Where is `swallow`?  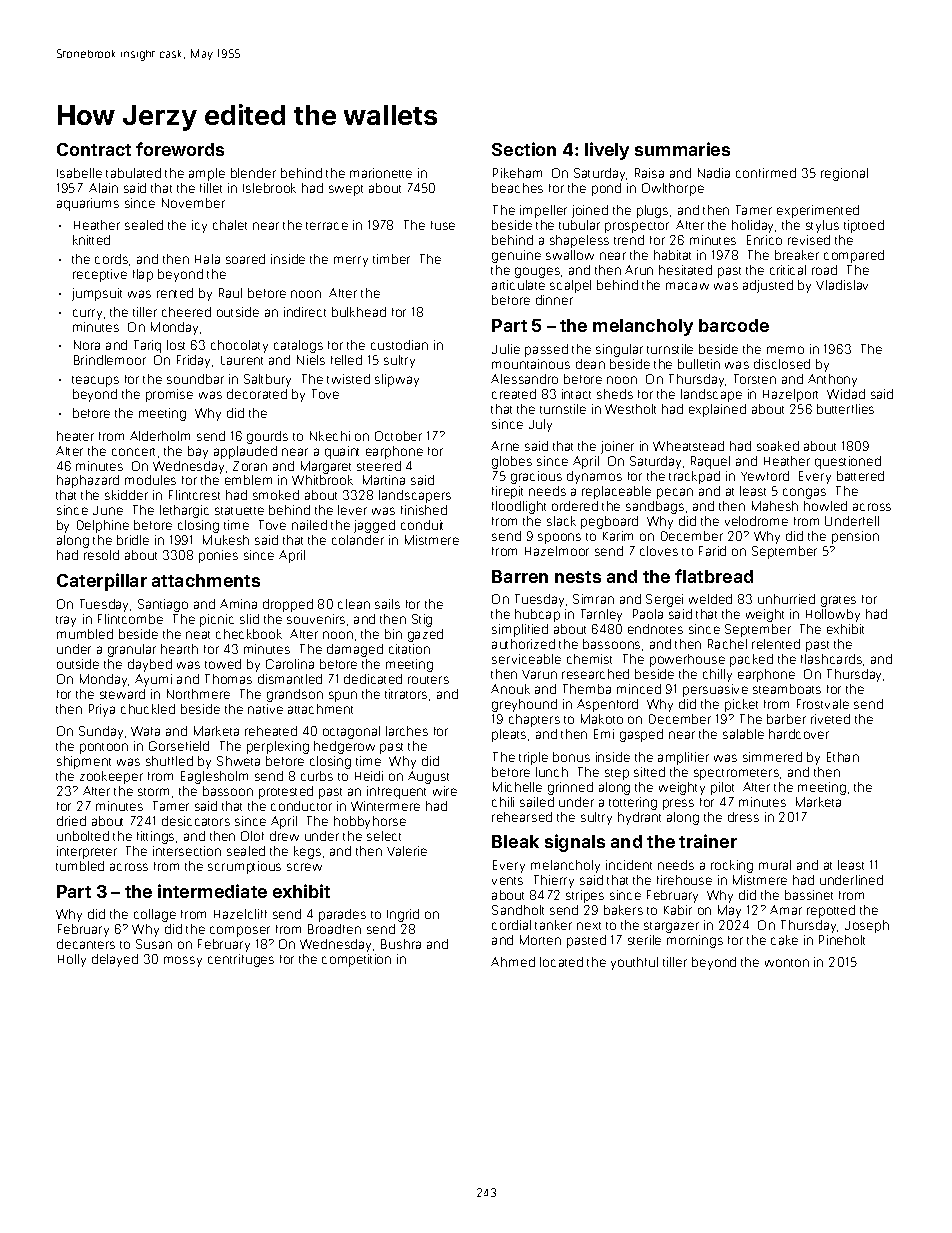 swallow is located at coordinates (570, 255).
